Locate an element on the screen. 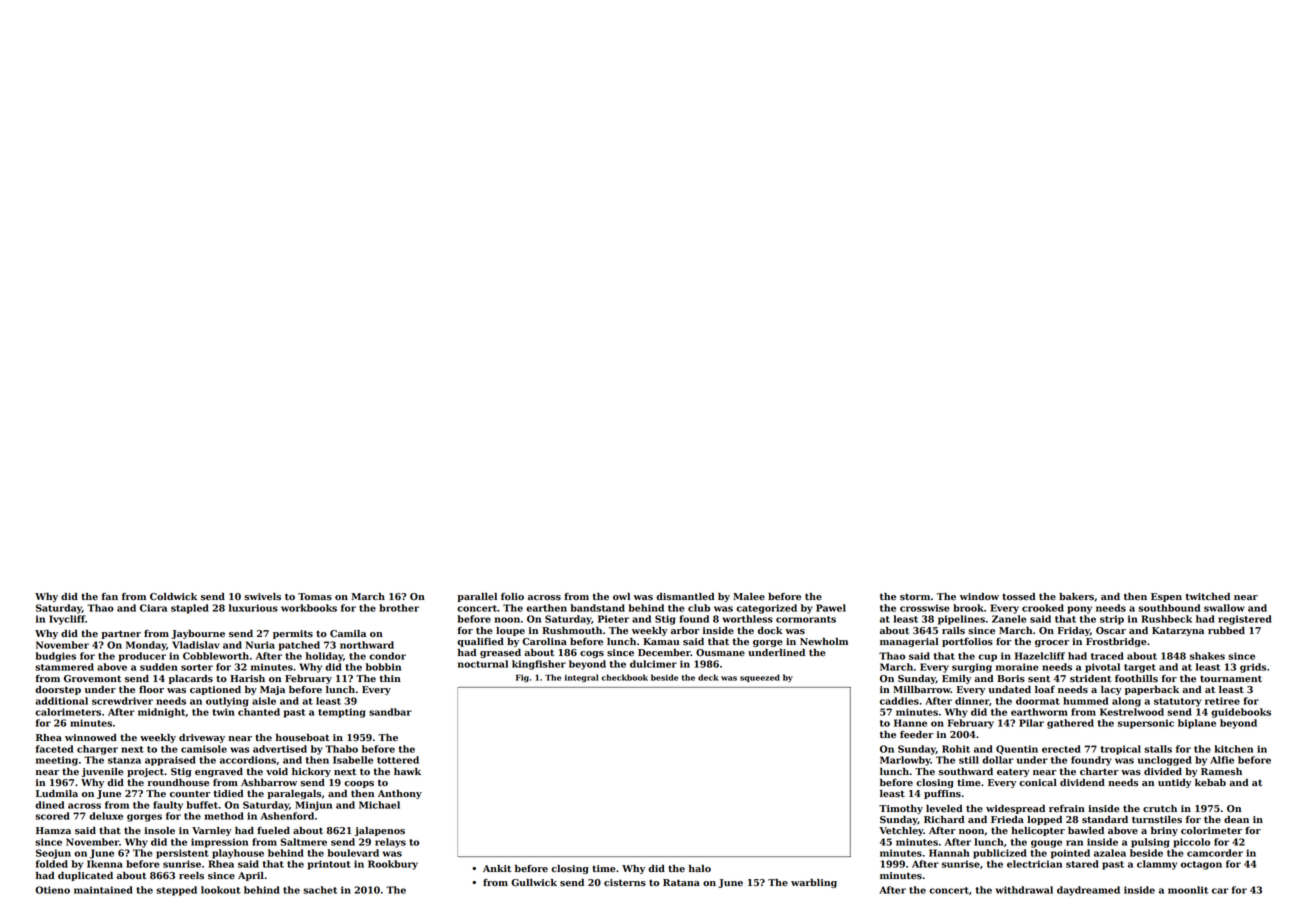 The image size is (1308, 924). cisterns is located at coordinates (625, 883).
